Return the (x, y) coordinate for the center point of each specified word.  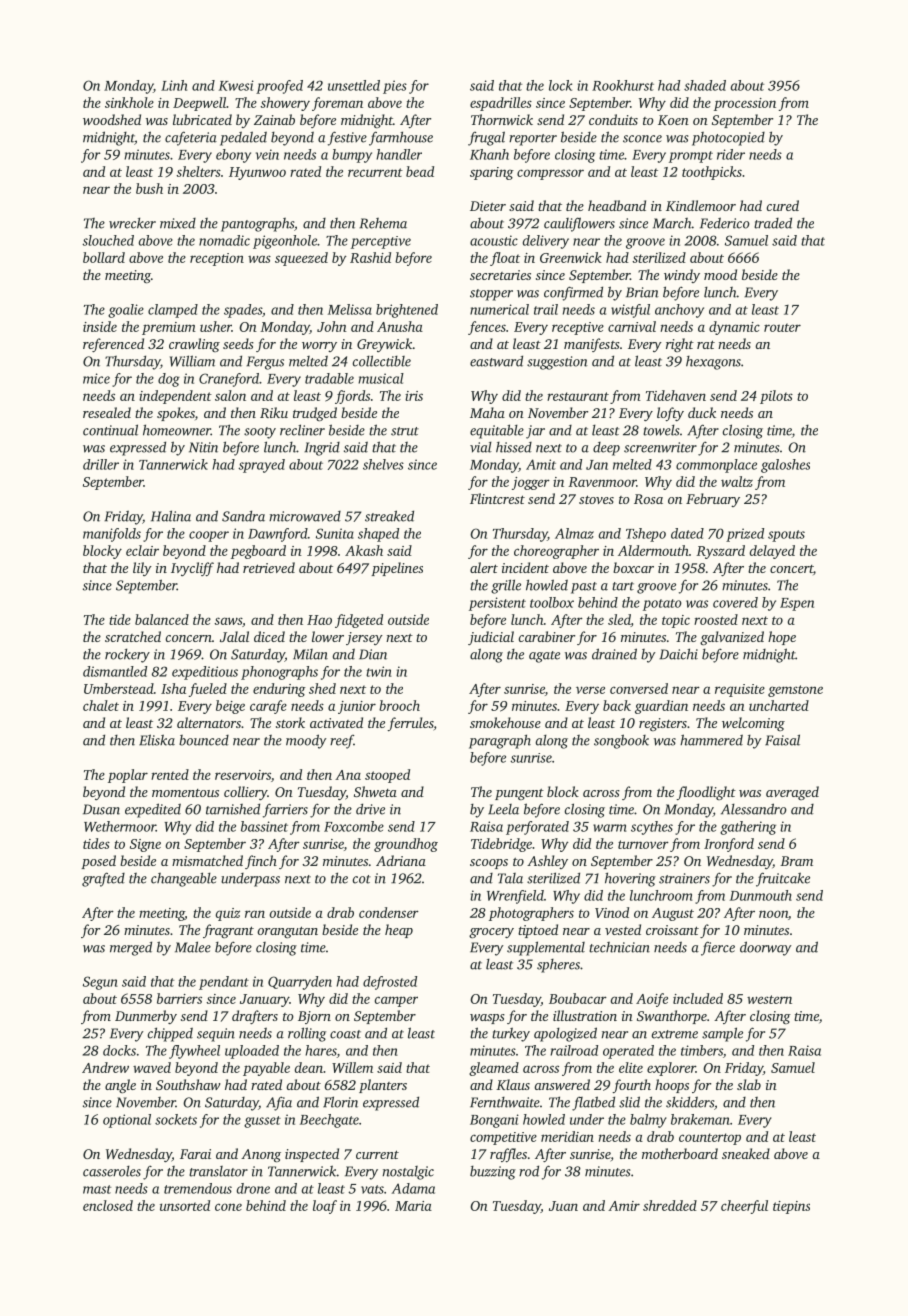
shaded (705, 85)
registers (663, 725)
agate (544, 657)
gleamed (494, 1069)
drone (253, 1188)
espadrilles (501, 104)
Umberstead (119, 688)
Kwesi (236, 85)
